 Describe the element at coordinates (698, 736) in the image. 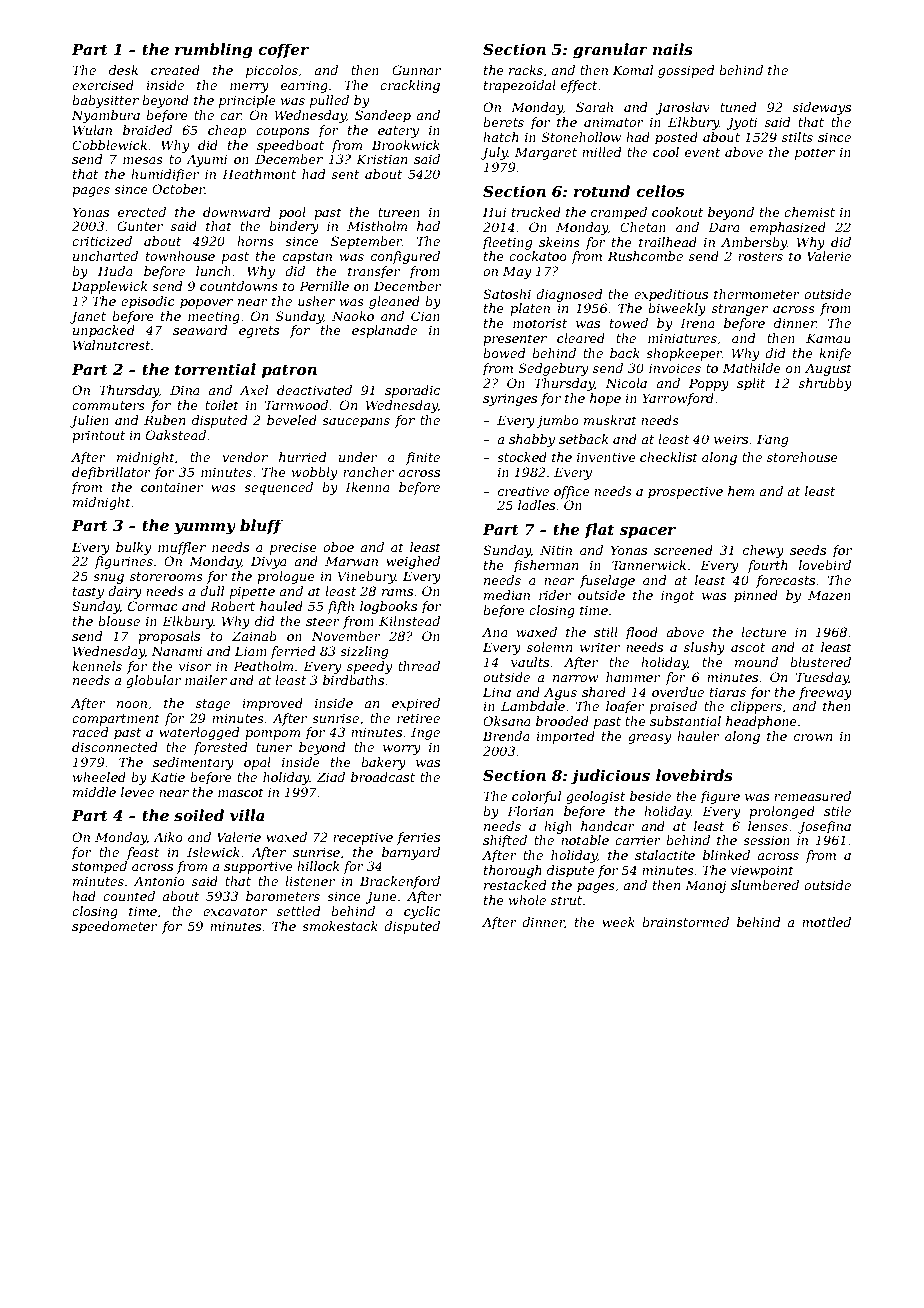

I see `hauler` at that location.
